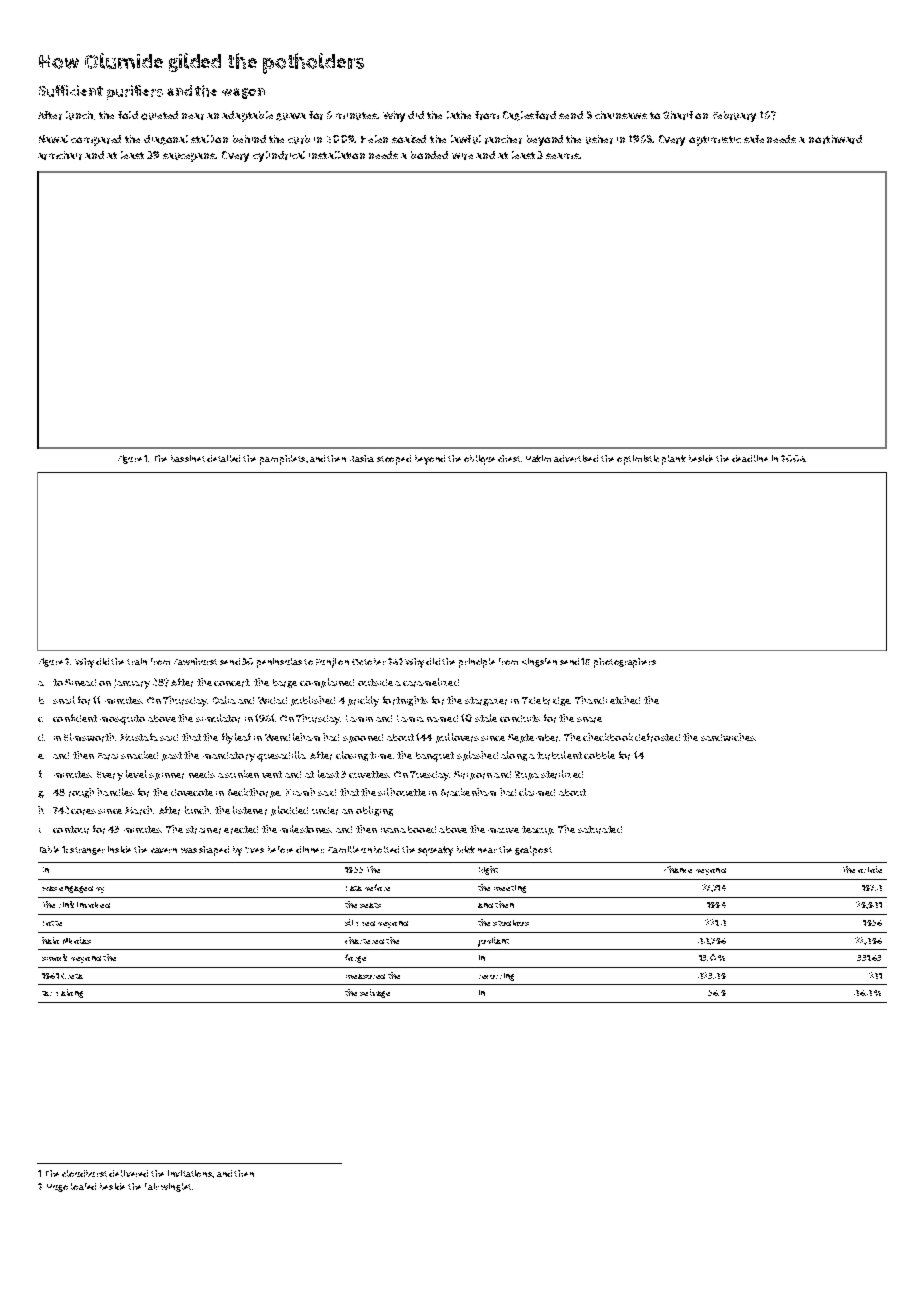  I want to click on sandwiches, so click(728, 737).
